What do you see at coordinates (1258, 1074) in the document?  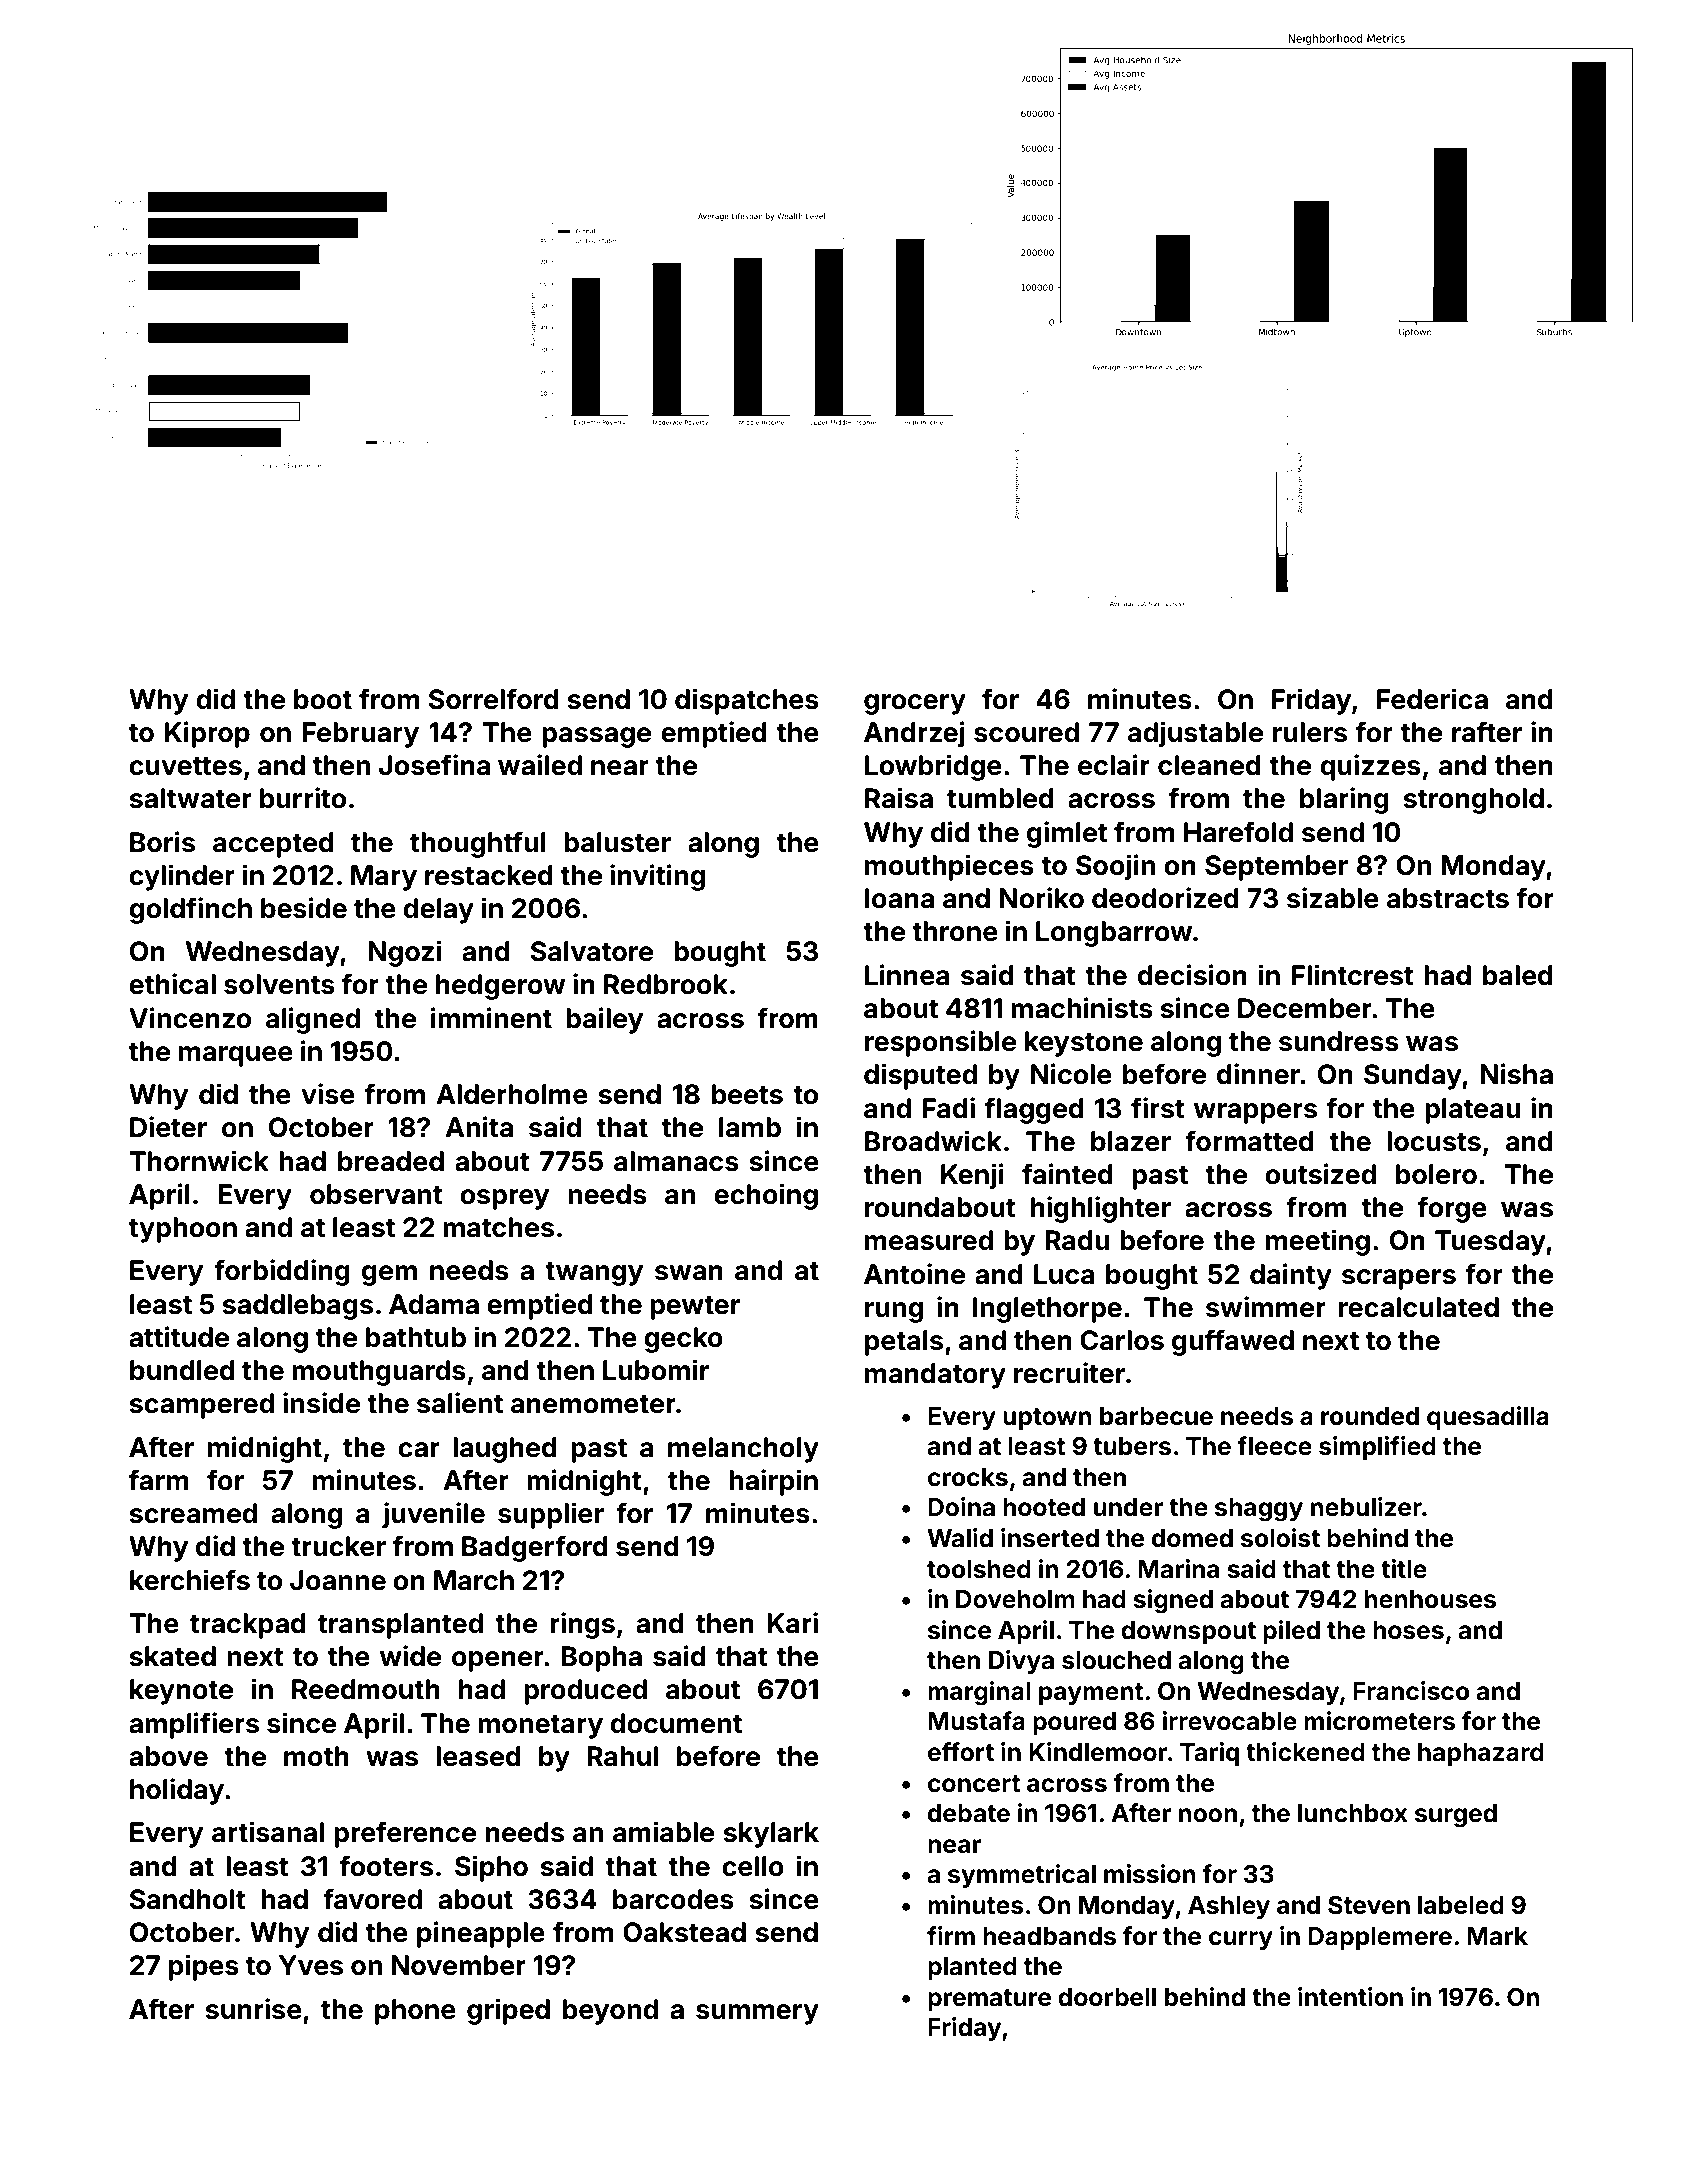 I see `dinner` at bounding box center [1258, 1074].
